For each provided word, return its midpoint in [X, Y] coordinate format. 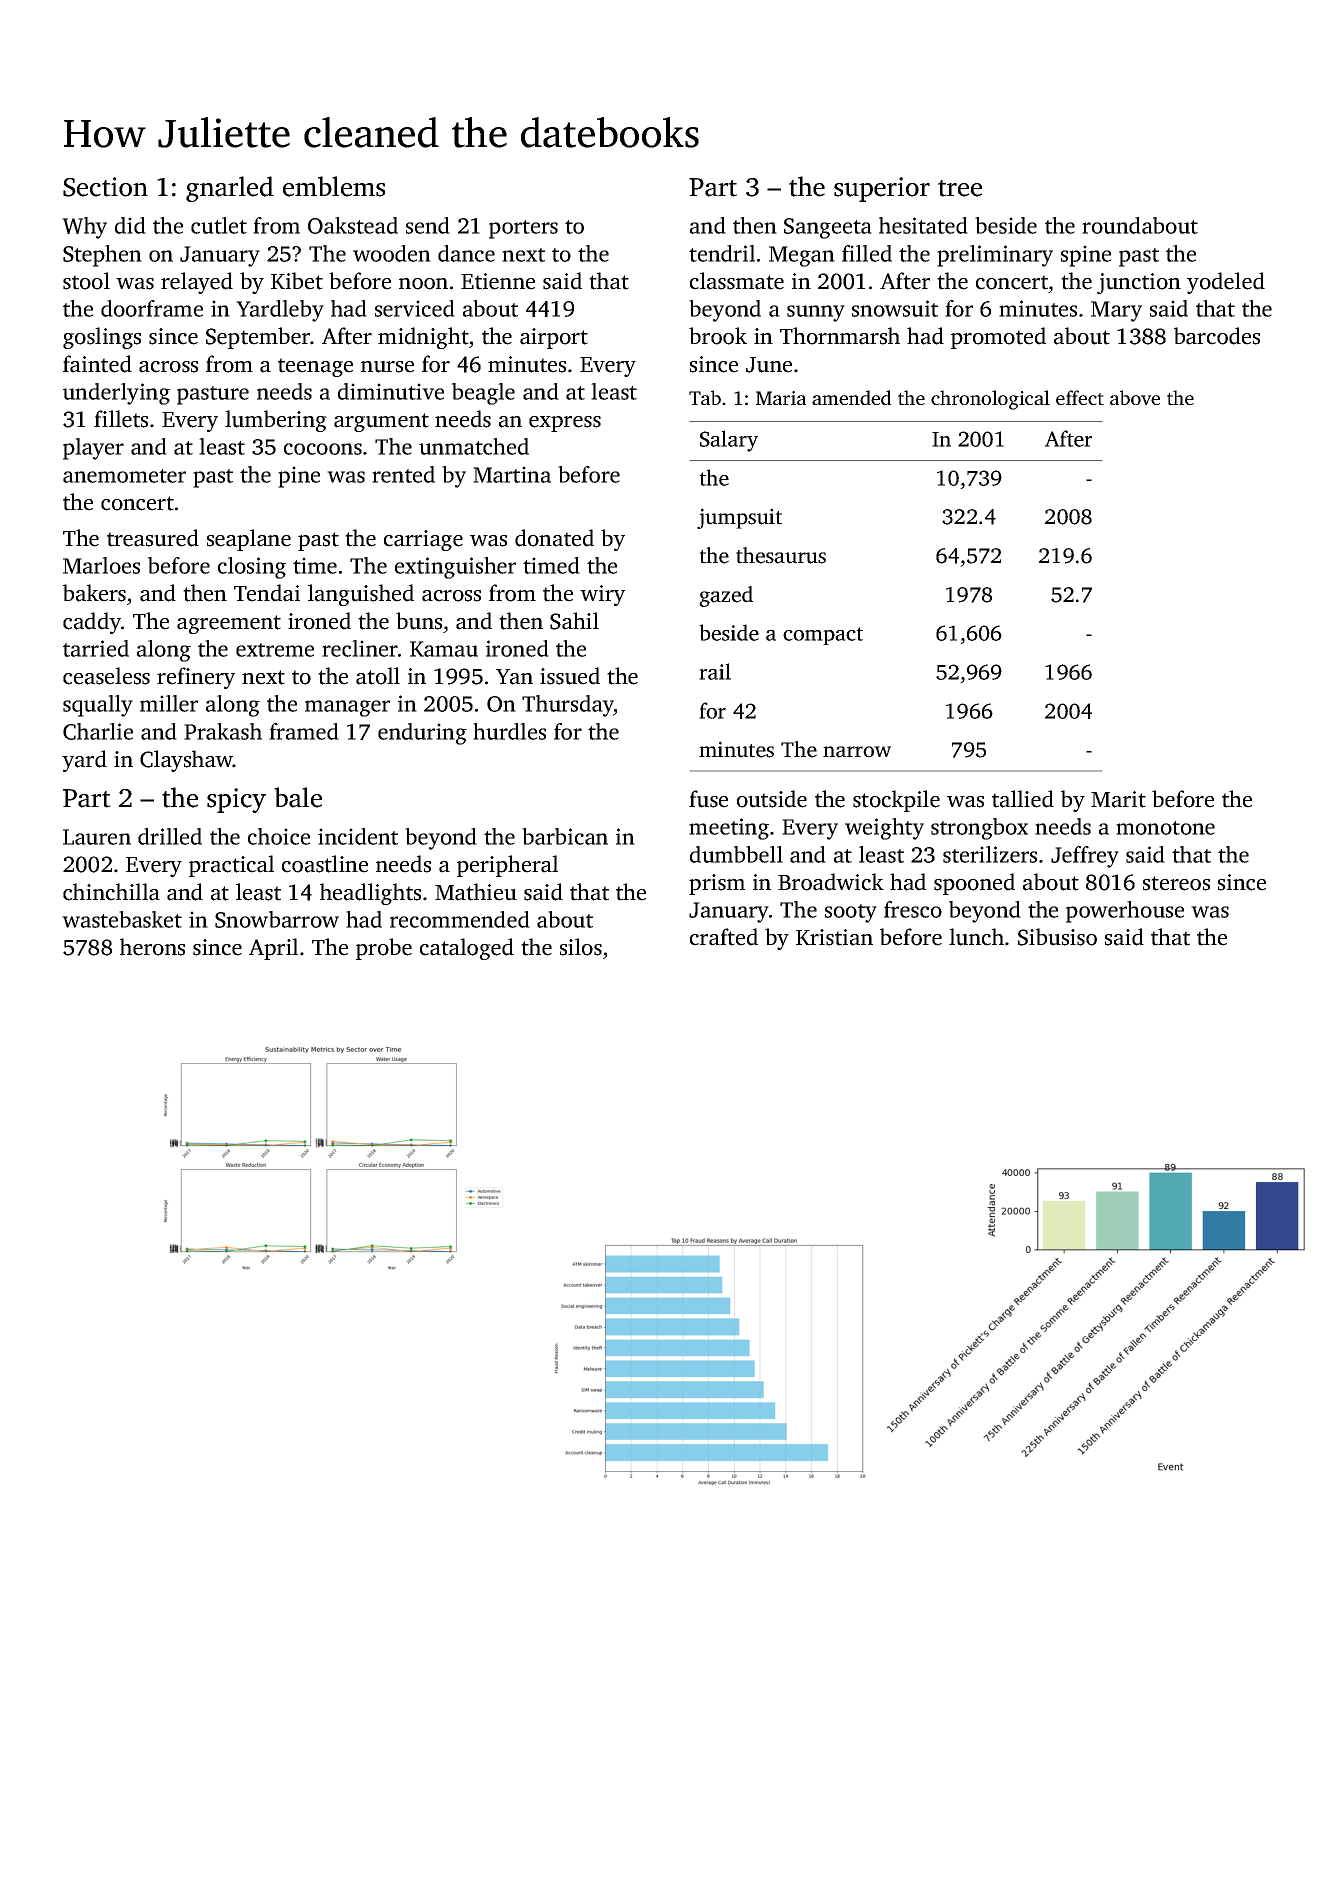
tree [960, 188]
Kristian [834, 937]
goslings [102, 338]
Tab [705, 397]
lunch [976, 937]
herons [152, 947]
